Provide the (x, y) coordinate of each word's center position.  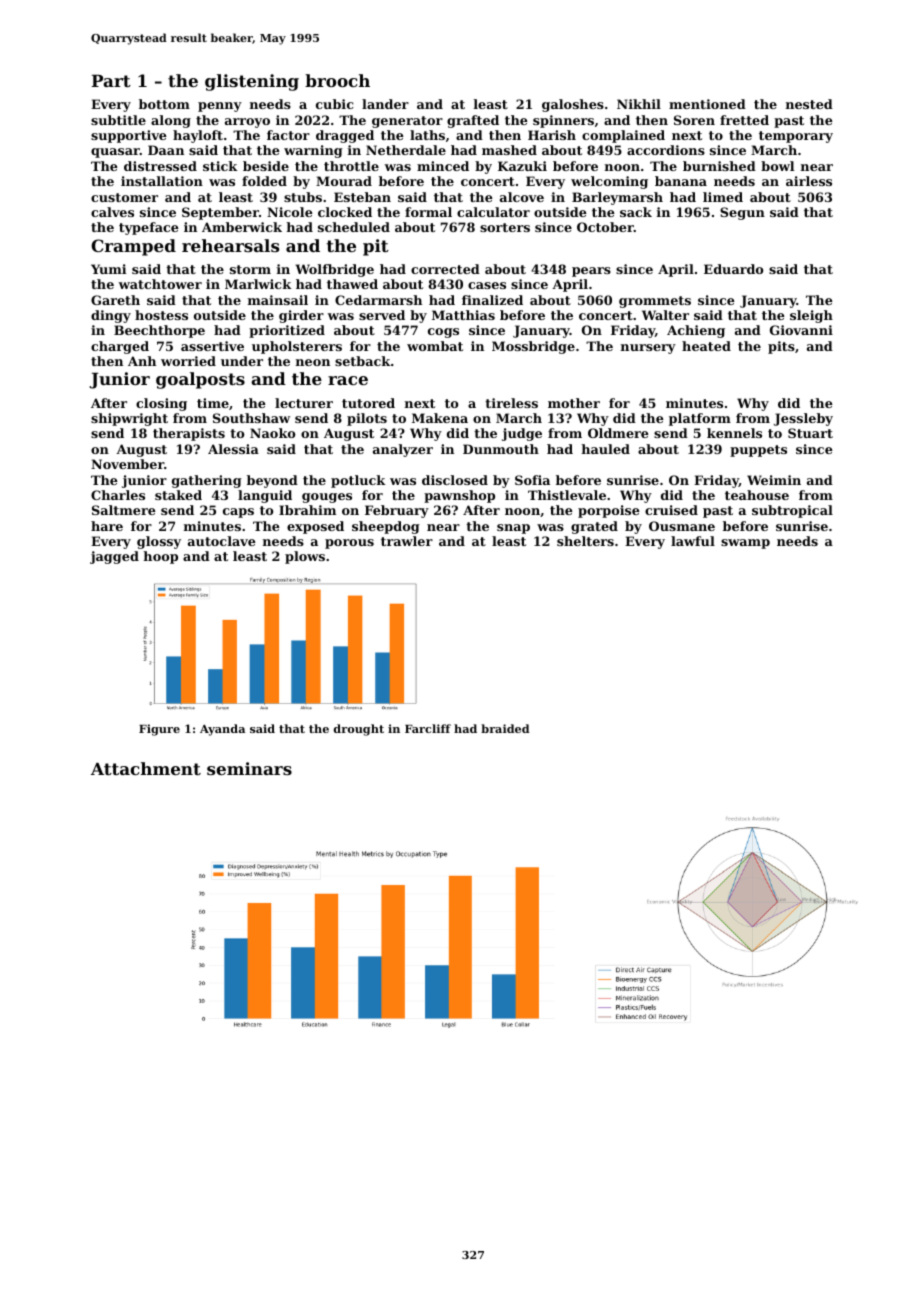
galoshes (573, 105)
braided (505, 728)
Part (111, 81)
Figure (159, 730)
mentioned (707, 104)
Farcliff (428, 728)
